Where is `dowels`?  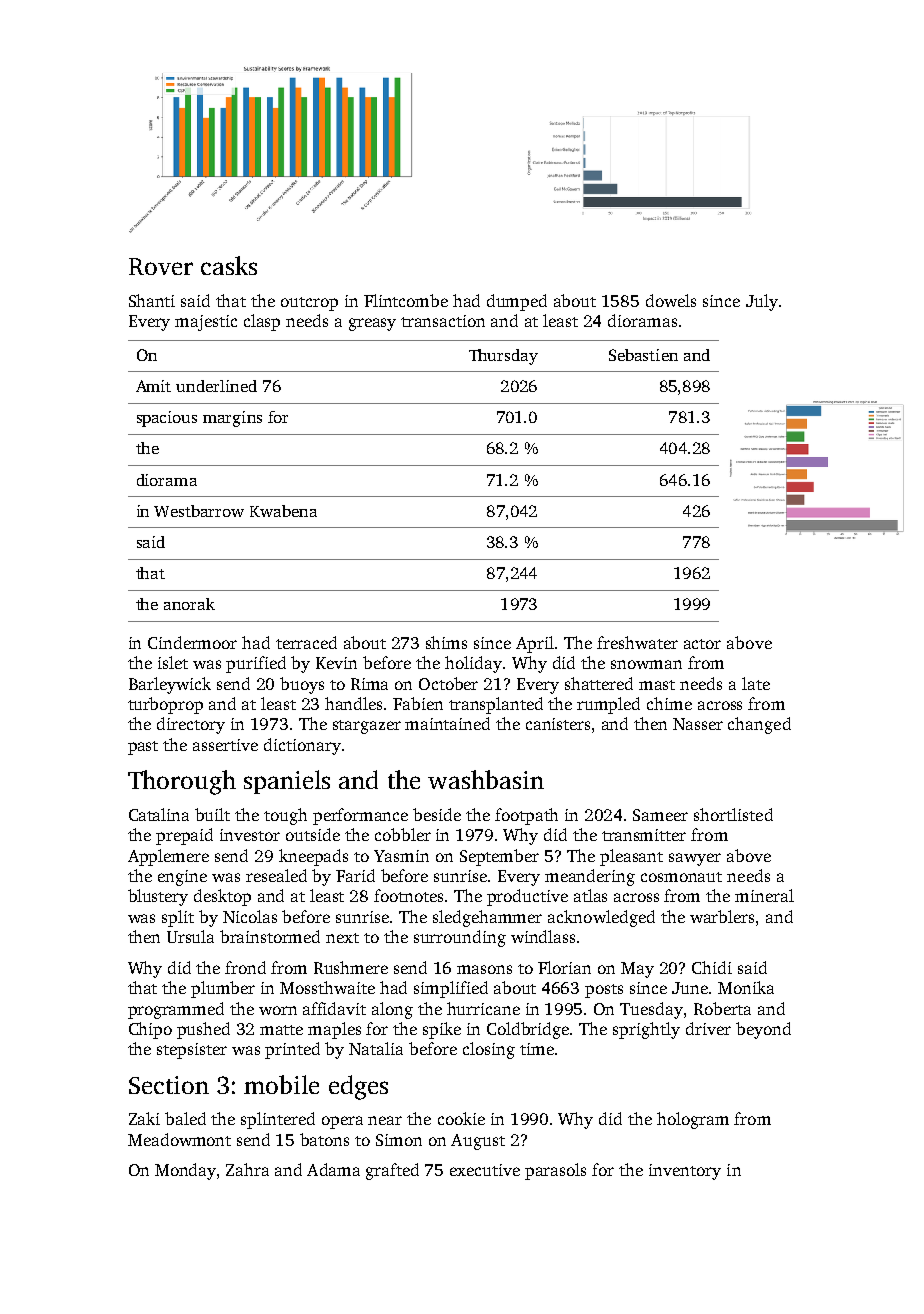 dowels is located at coordinates (671, 300).
